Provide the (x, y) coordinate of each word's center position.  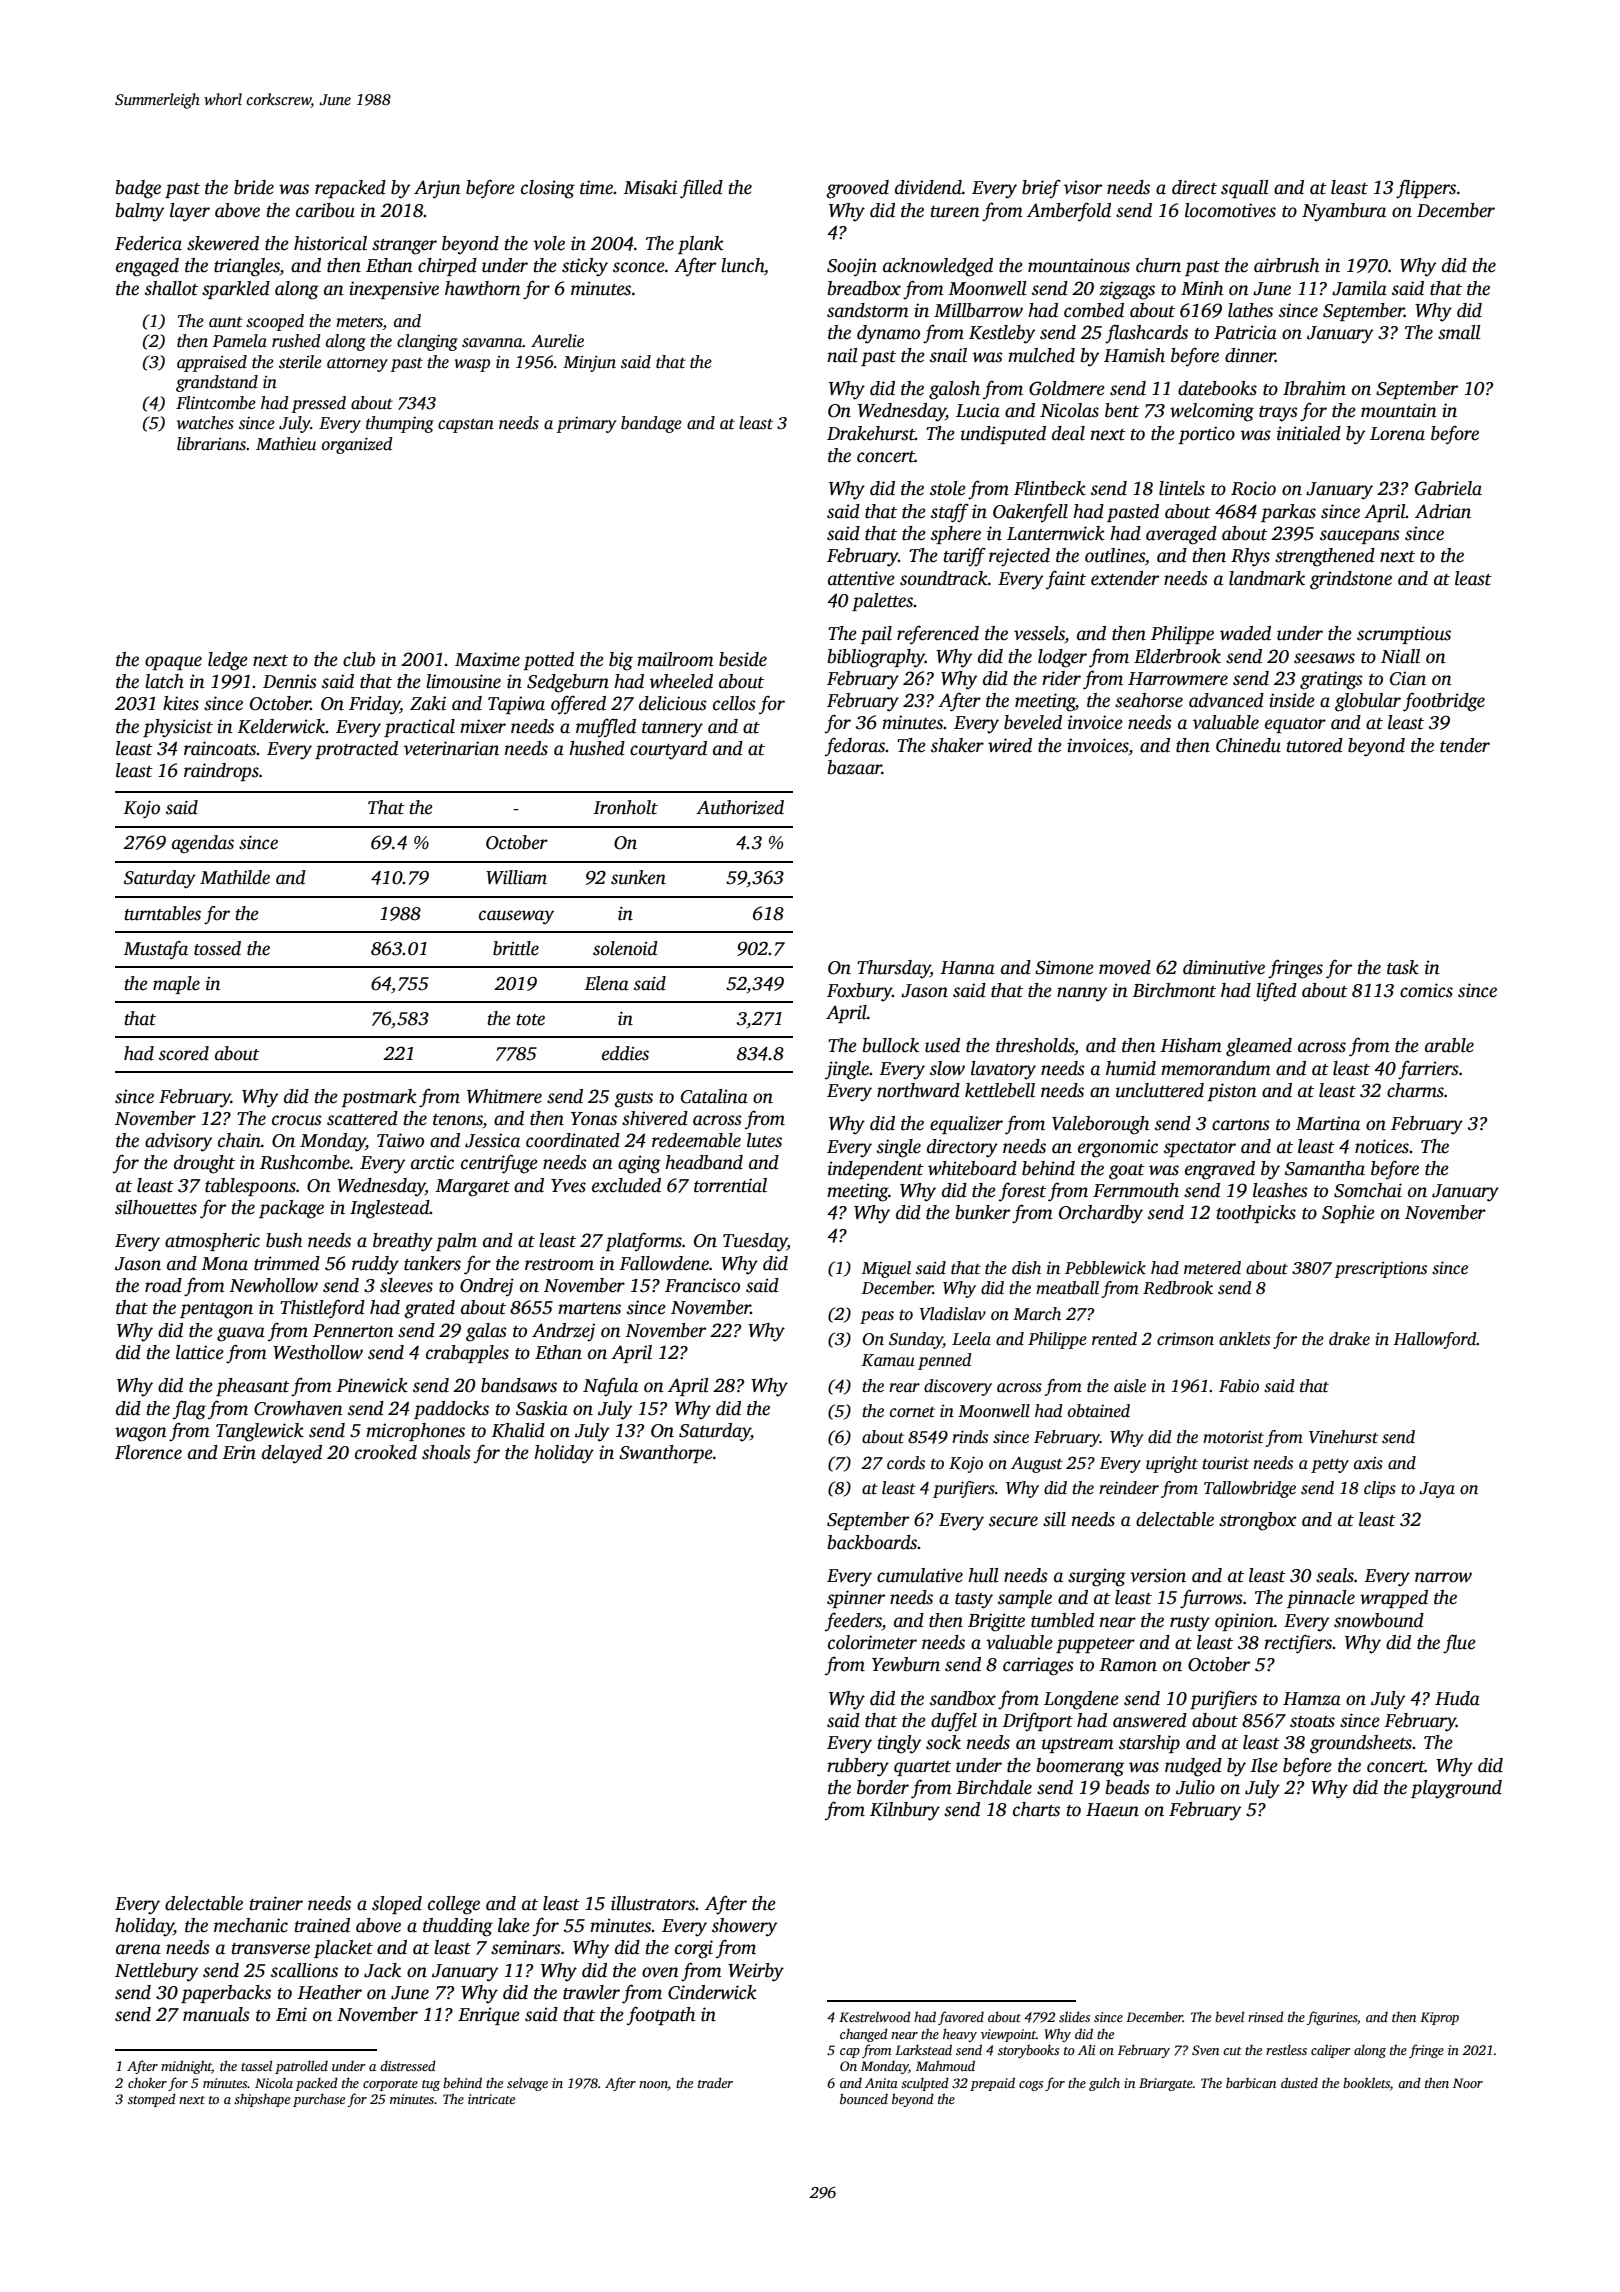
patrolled (301, 2067)
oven (660, 1972)
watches (205, 423)
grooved (857, 189)
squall (1245, 189)
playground (1456, 1789)
